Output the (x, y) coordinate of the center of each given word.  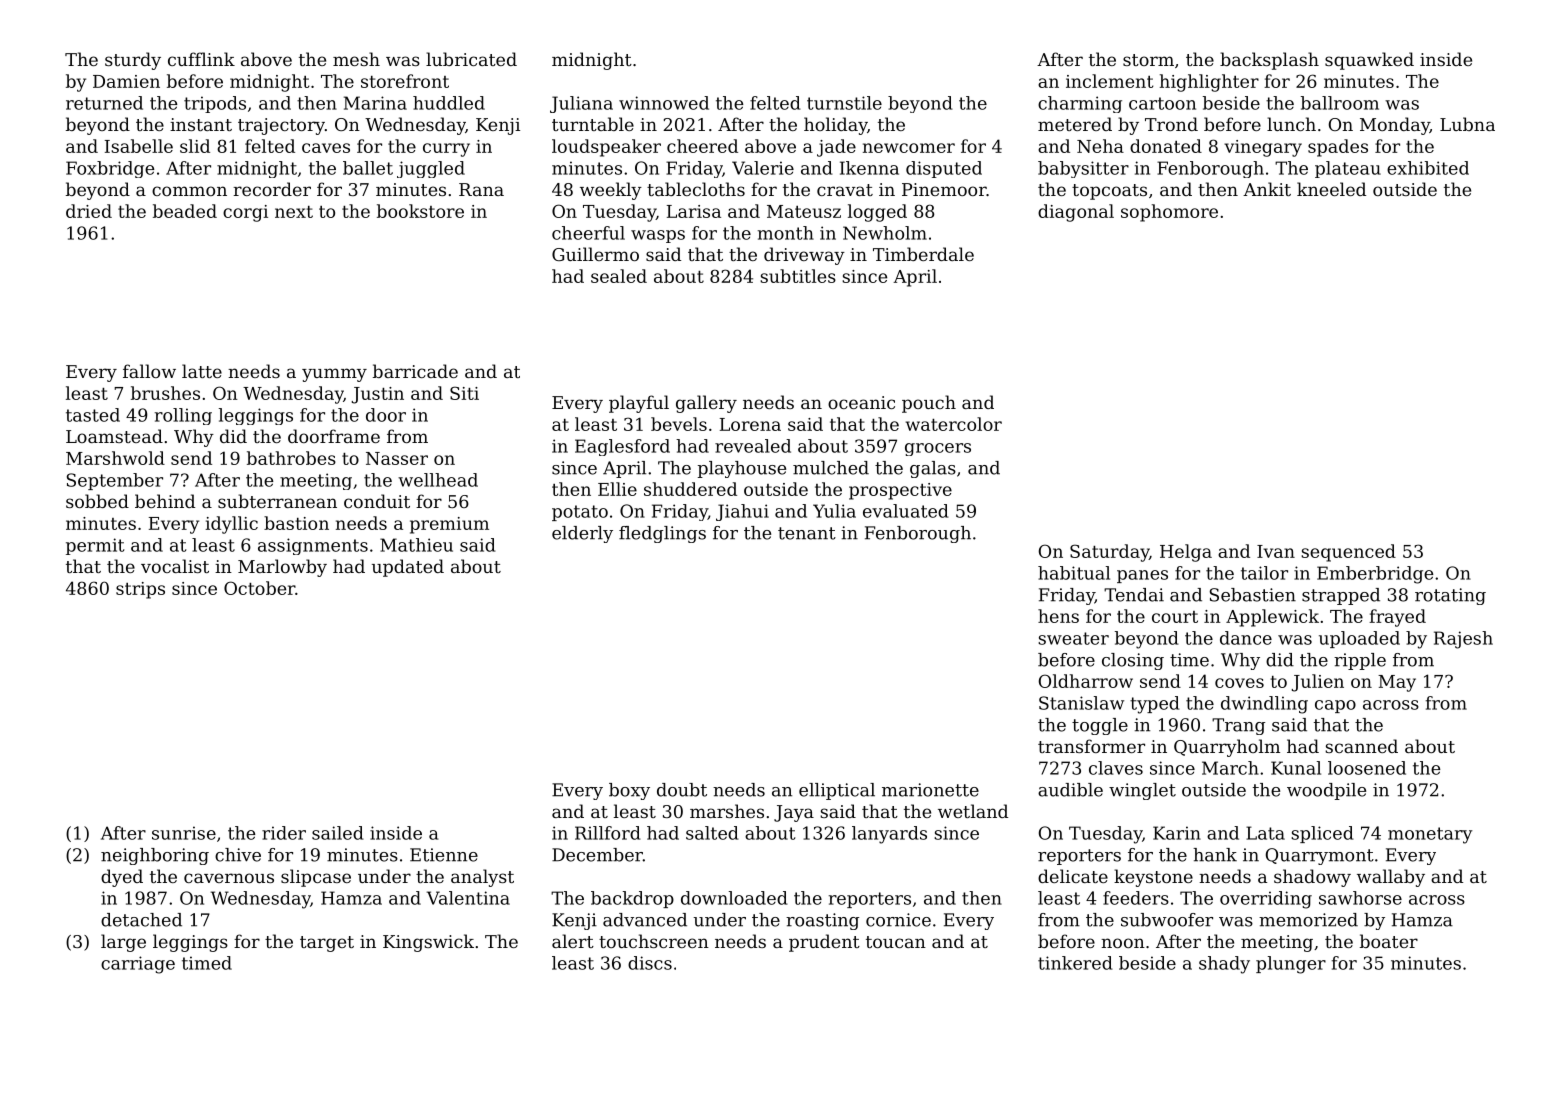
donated (1166, 146)
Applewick (1272, 618)
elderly (582, 534)
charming (1080, 104)
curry (446, 150)
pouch (929, 404)
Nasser (397, 458)
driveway (804, 256)
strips (140, 590)
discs (650, 963)
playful (639, 404)
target (327, 944)
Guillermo (595, 254)
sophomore (1169, 213)
